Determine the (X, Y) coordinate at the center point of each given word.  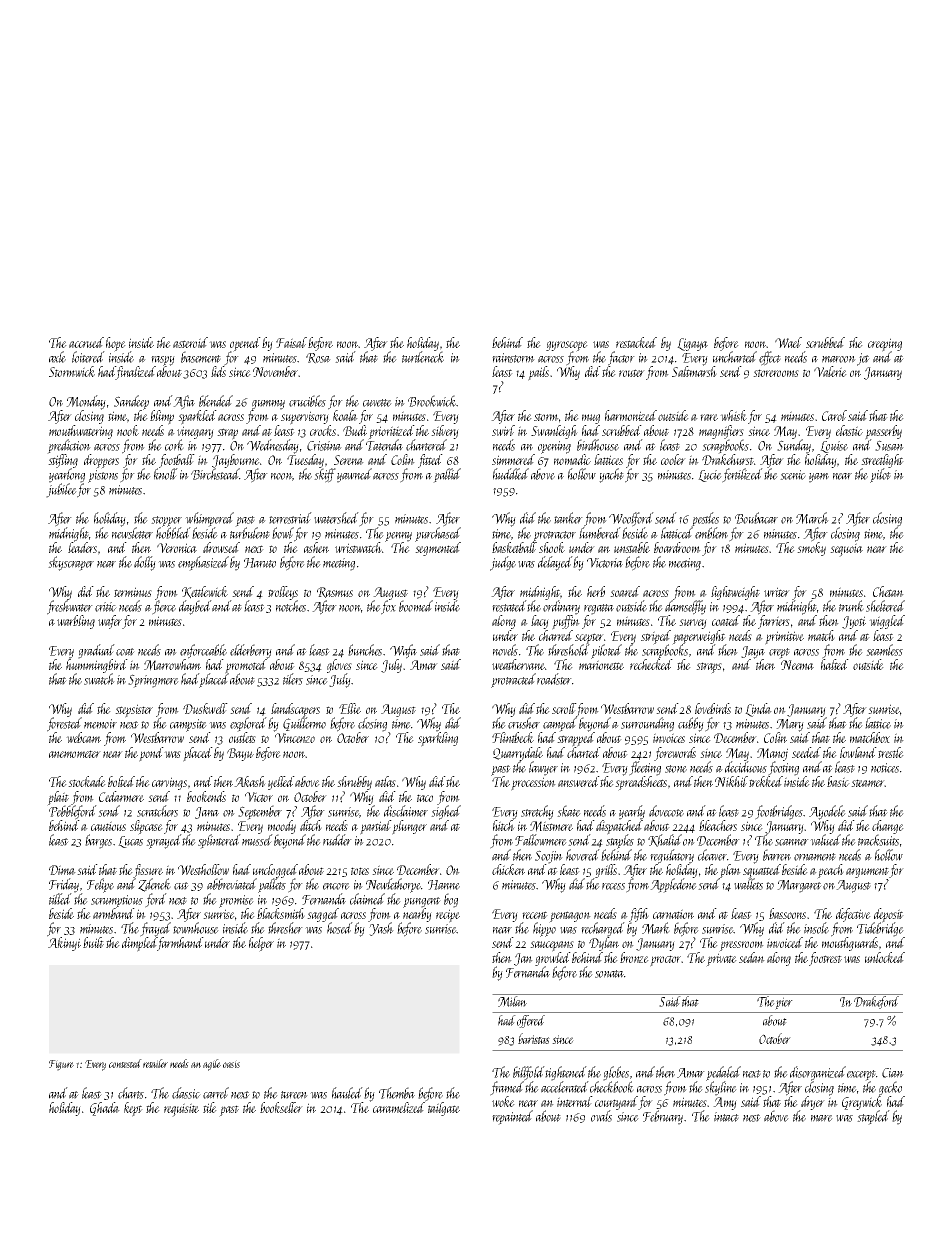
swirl (503, 430)
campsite (188, 725)
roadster (554, 679)
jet (863, 359)
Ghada (105, 1109)
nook (128, 430)
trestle (891, 752)
